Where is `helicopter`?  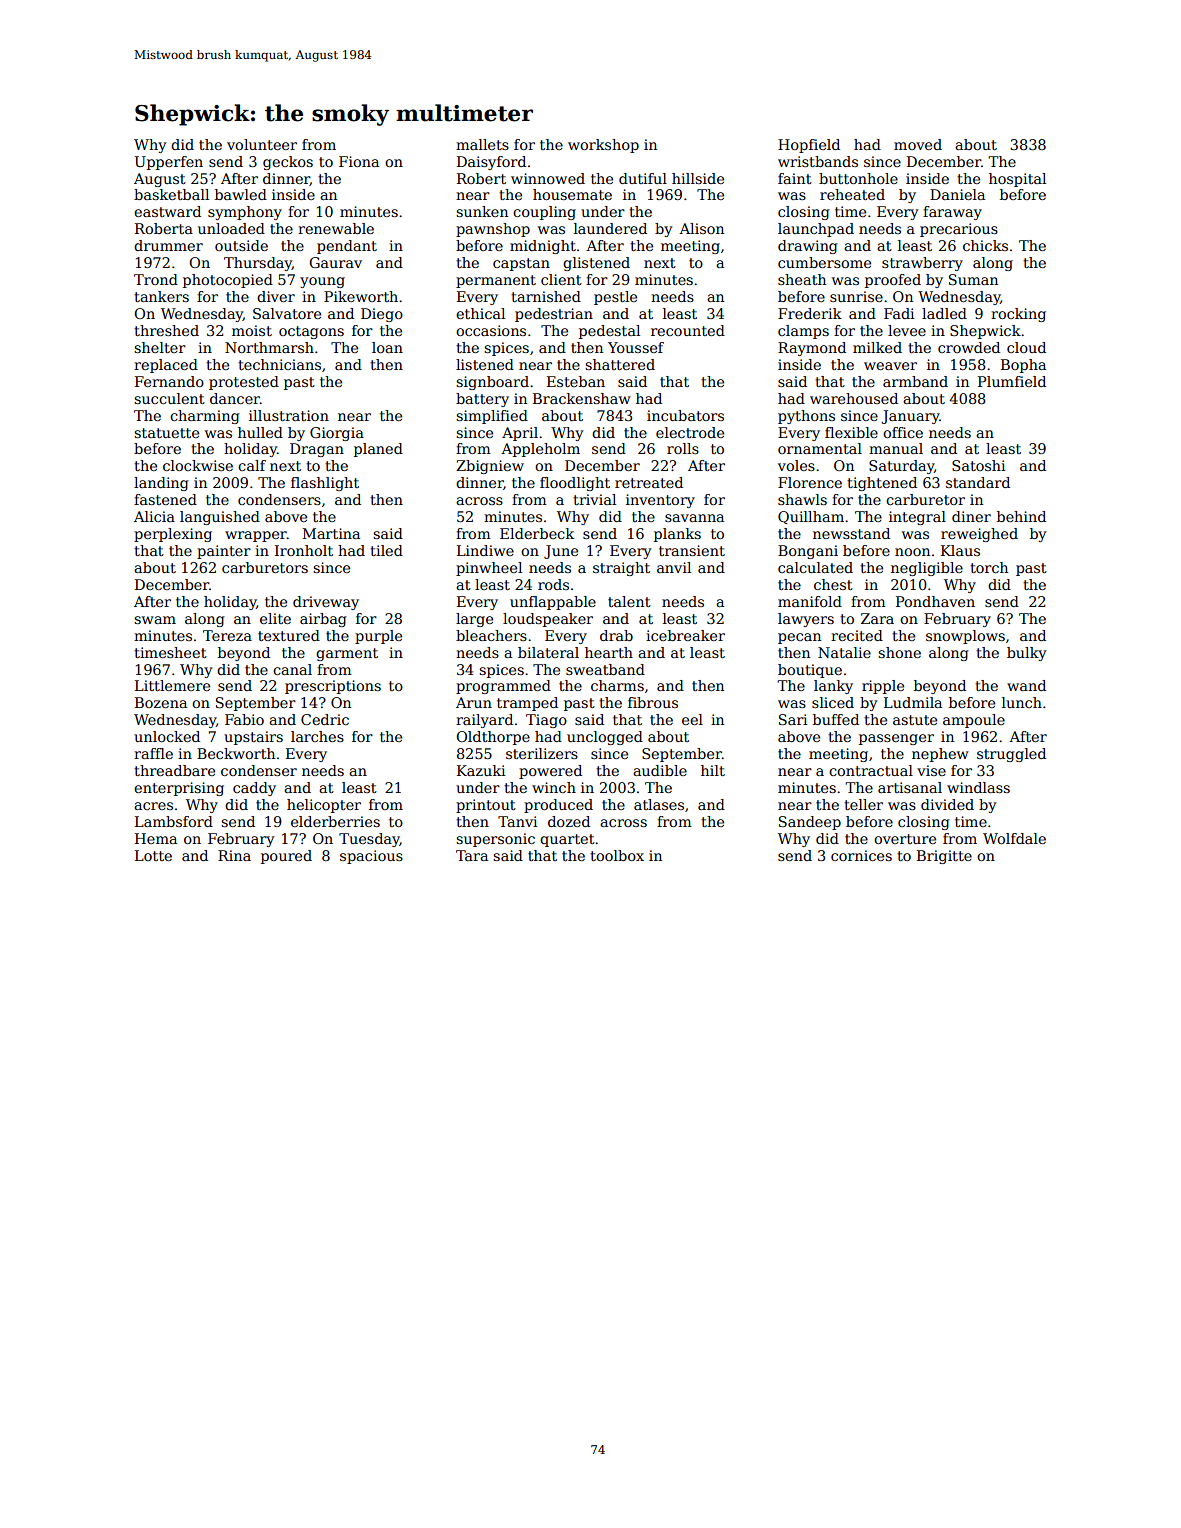 helicopter is located at coordinates (324, 806).
